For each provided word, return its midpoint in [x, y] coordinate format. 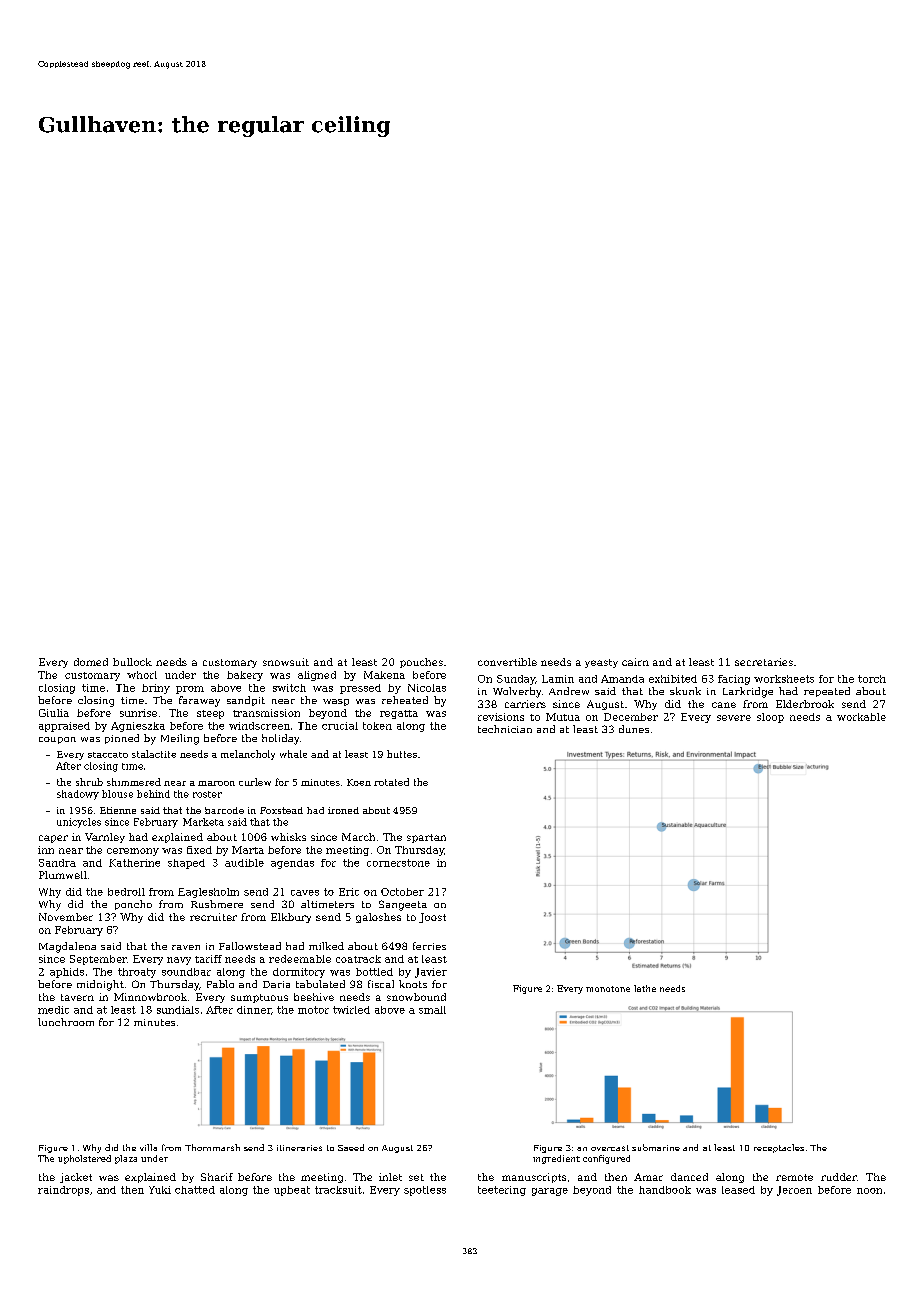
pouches [421, 663]
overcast [610, 1148]
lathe [645, 988]
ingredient [556, 1159]
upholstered [84, 1159]
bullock [132, 662]
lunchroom [66, 1022]
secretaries [764, 662]
